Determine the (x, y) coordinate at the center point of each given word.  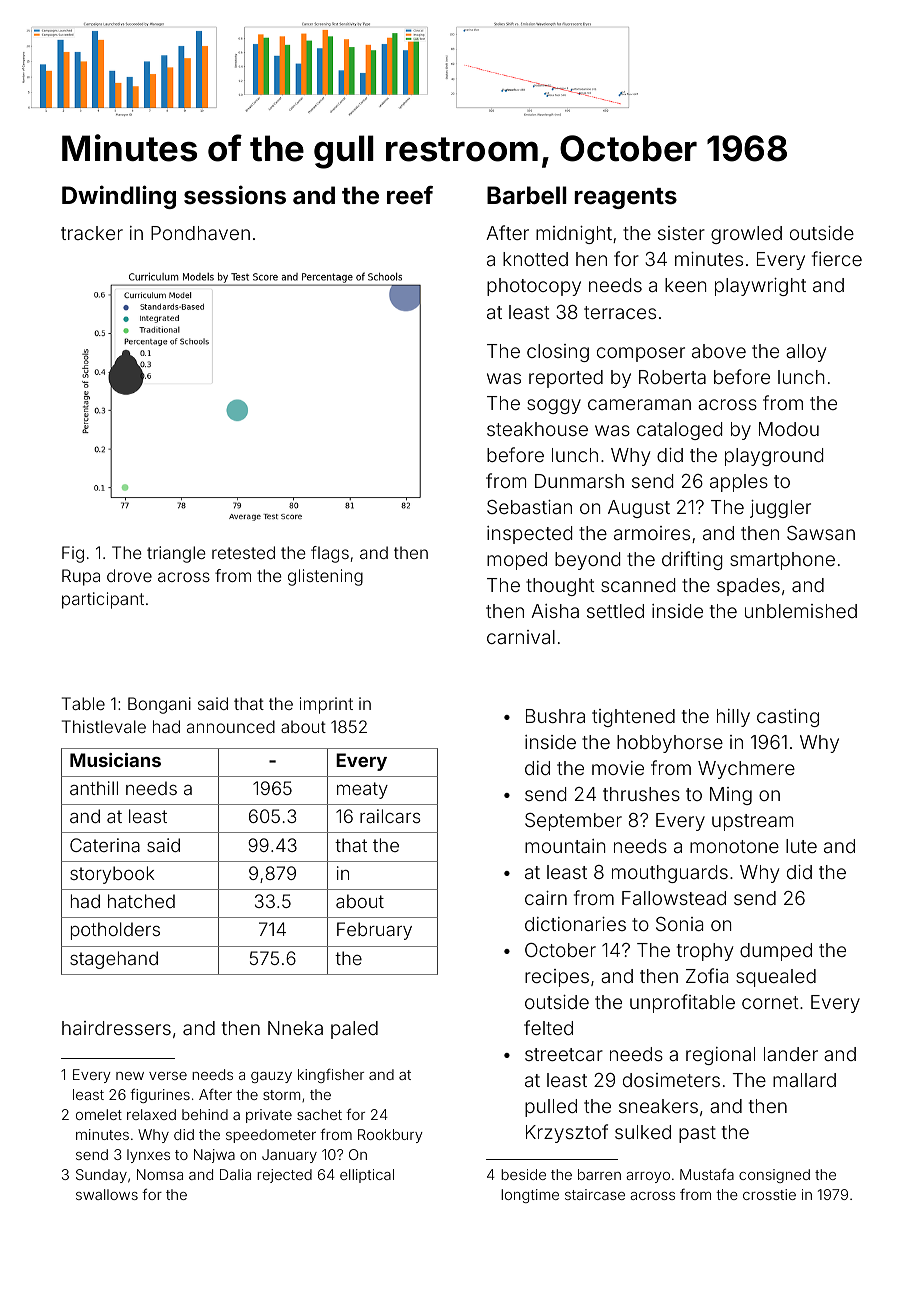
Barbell (527, 195)
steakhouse (537, 429)
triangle (176, 554)
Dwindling (119, 197)
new (130, 1076)
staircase (595, 1194)
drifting (692, 560)
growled (746, 235)
